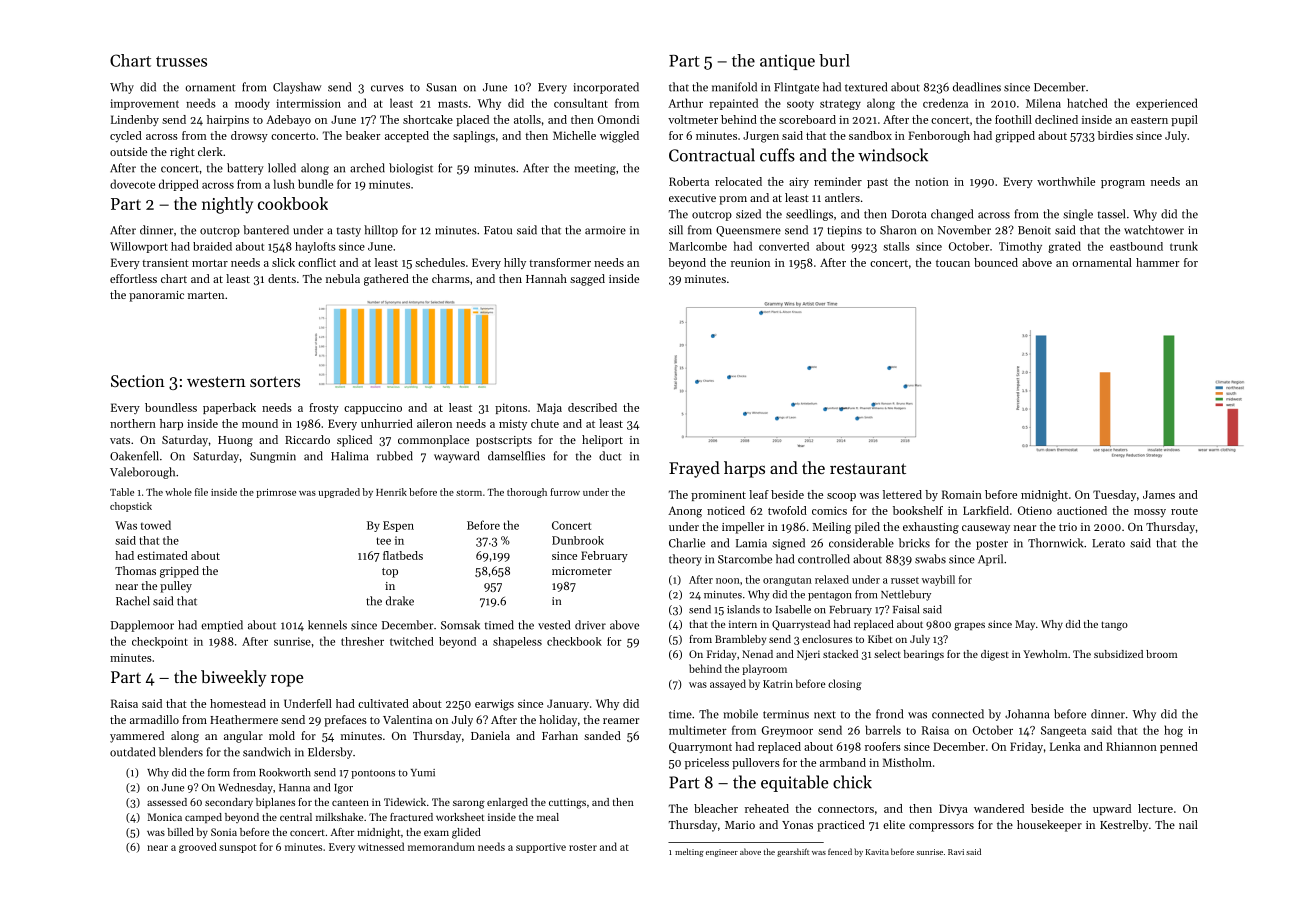 This screenshot has width=1308, height=924. What do you see at coordinates (834, 60) in the screenshot?
I see `burl` at bounding box center [834, 60].
